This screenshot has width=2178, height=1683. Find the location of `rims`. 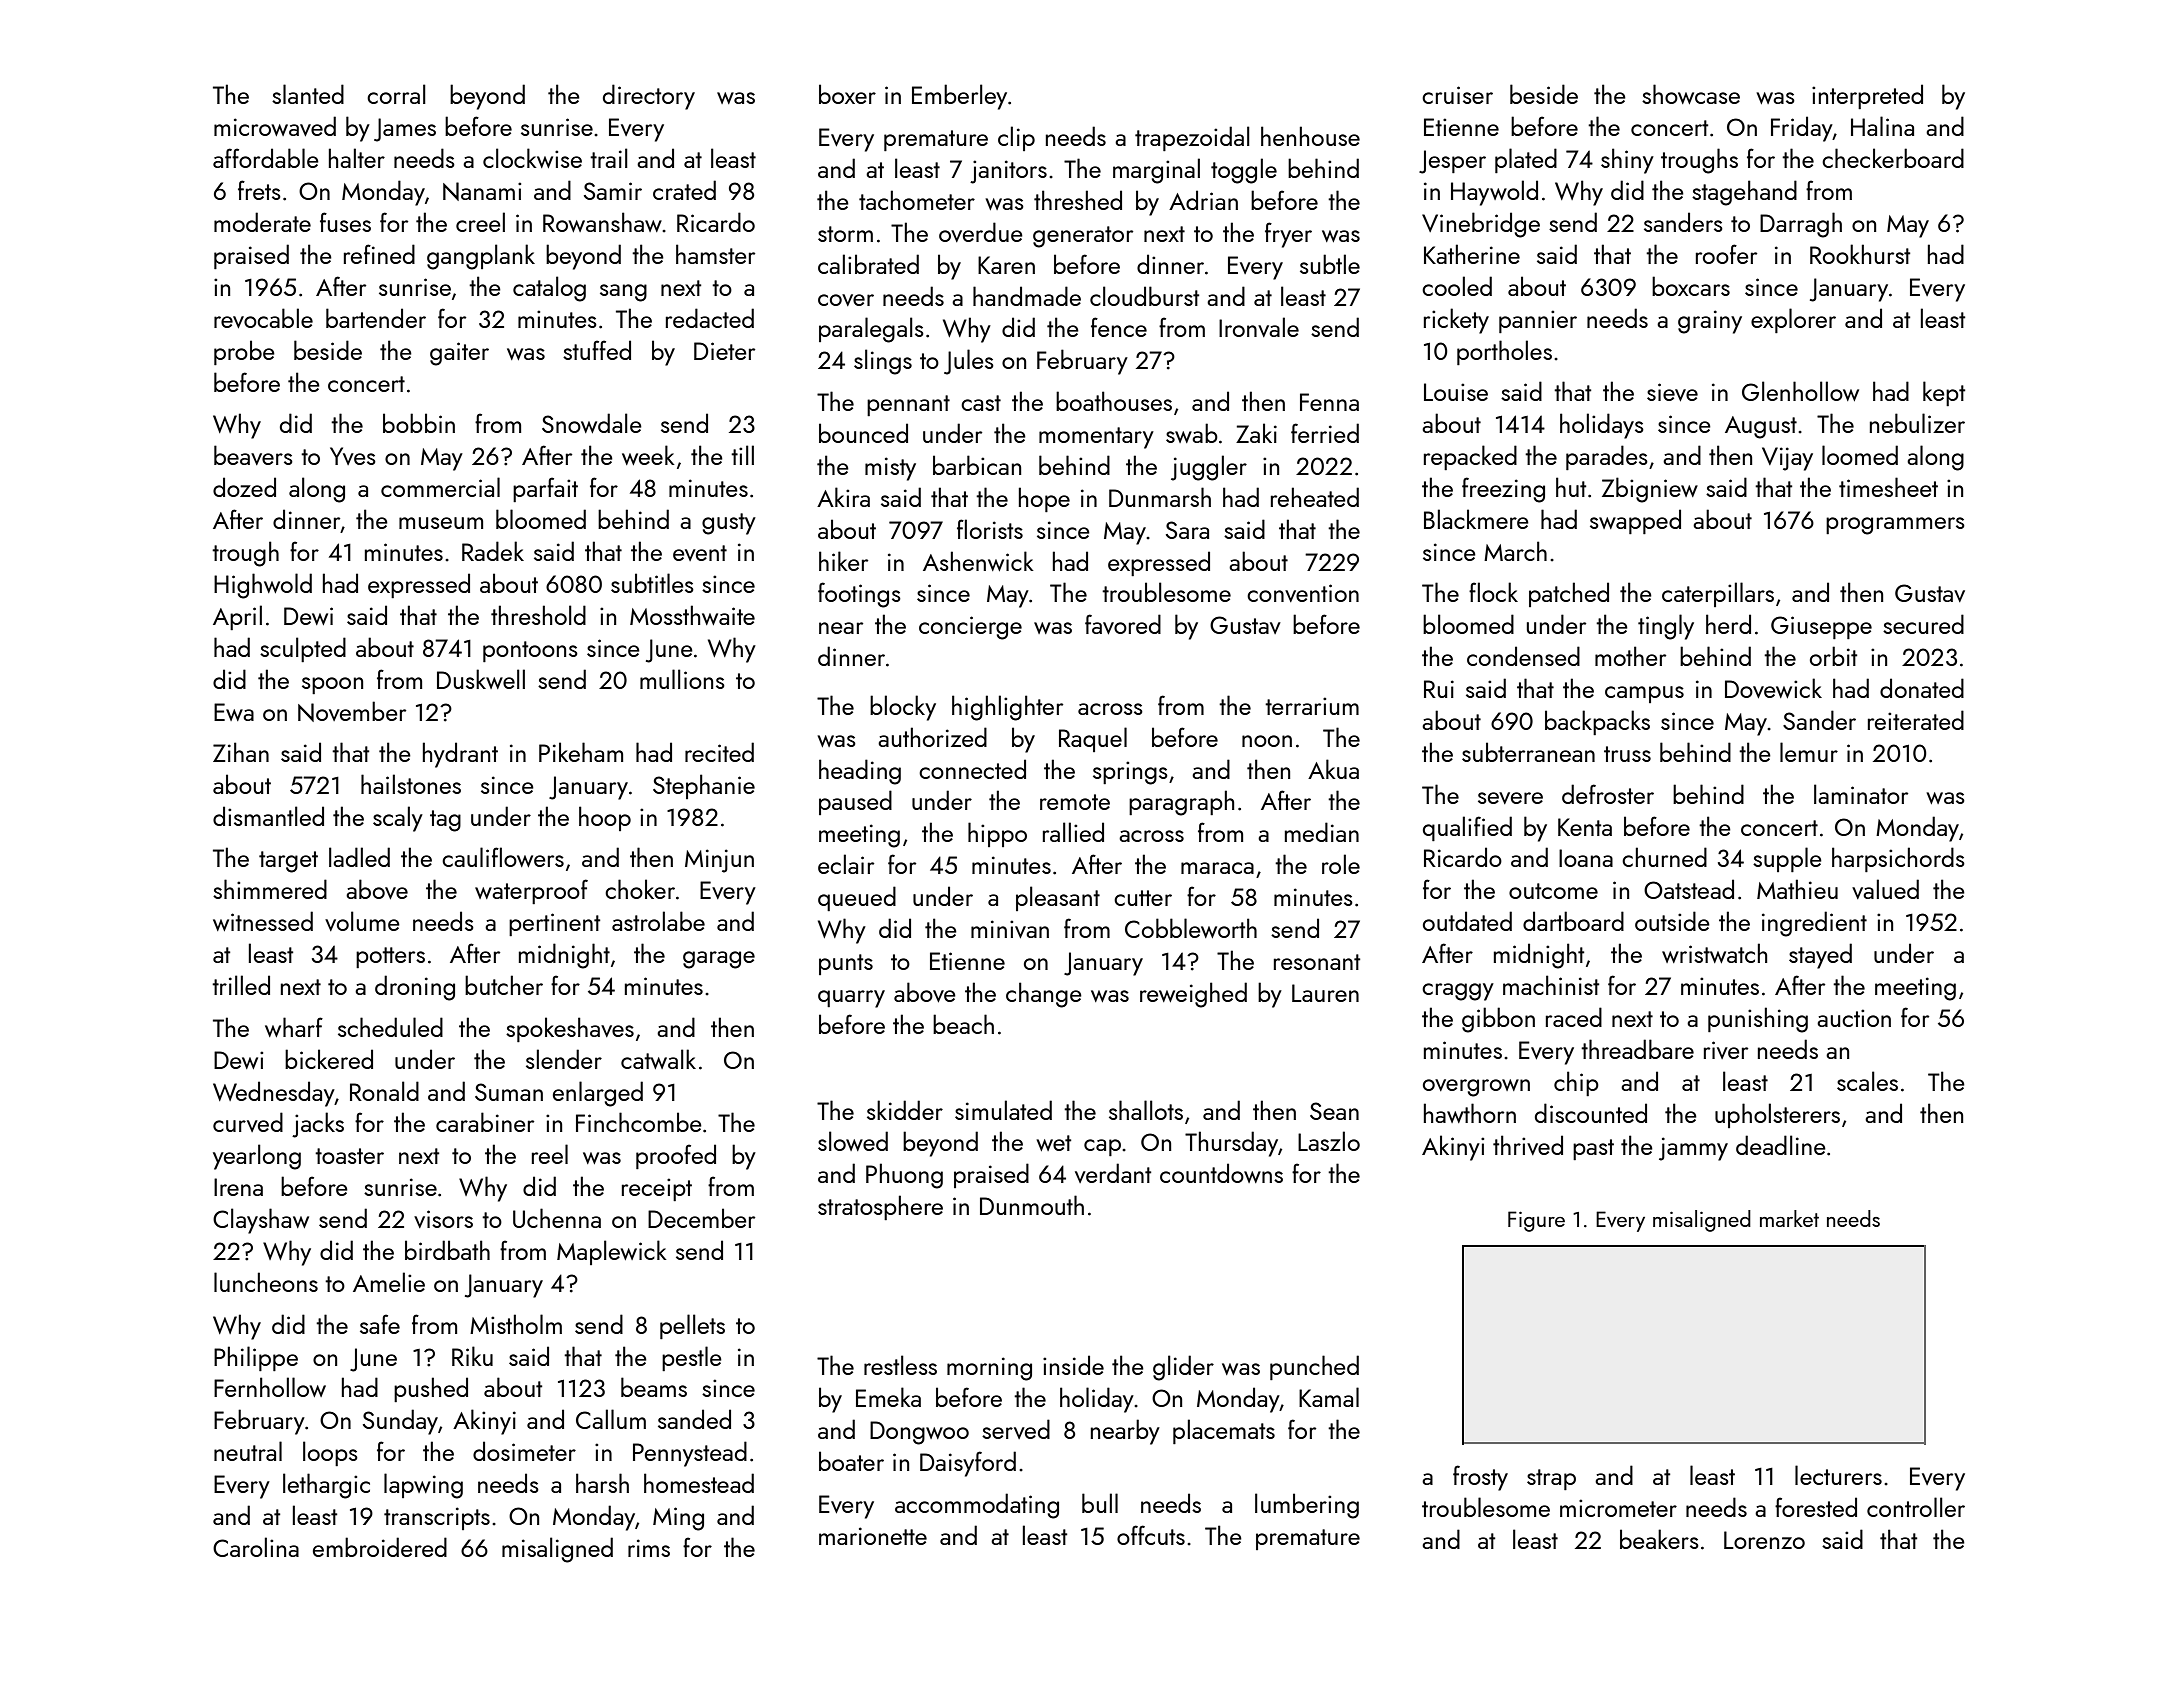

rims is located at coordinates (649, 1548).
